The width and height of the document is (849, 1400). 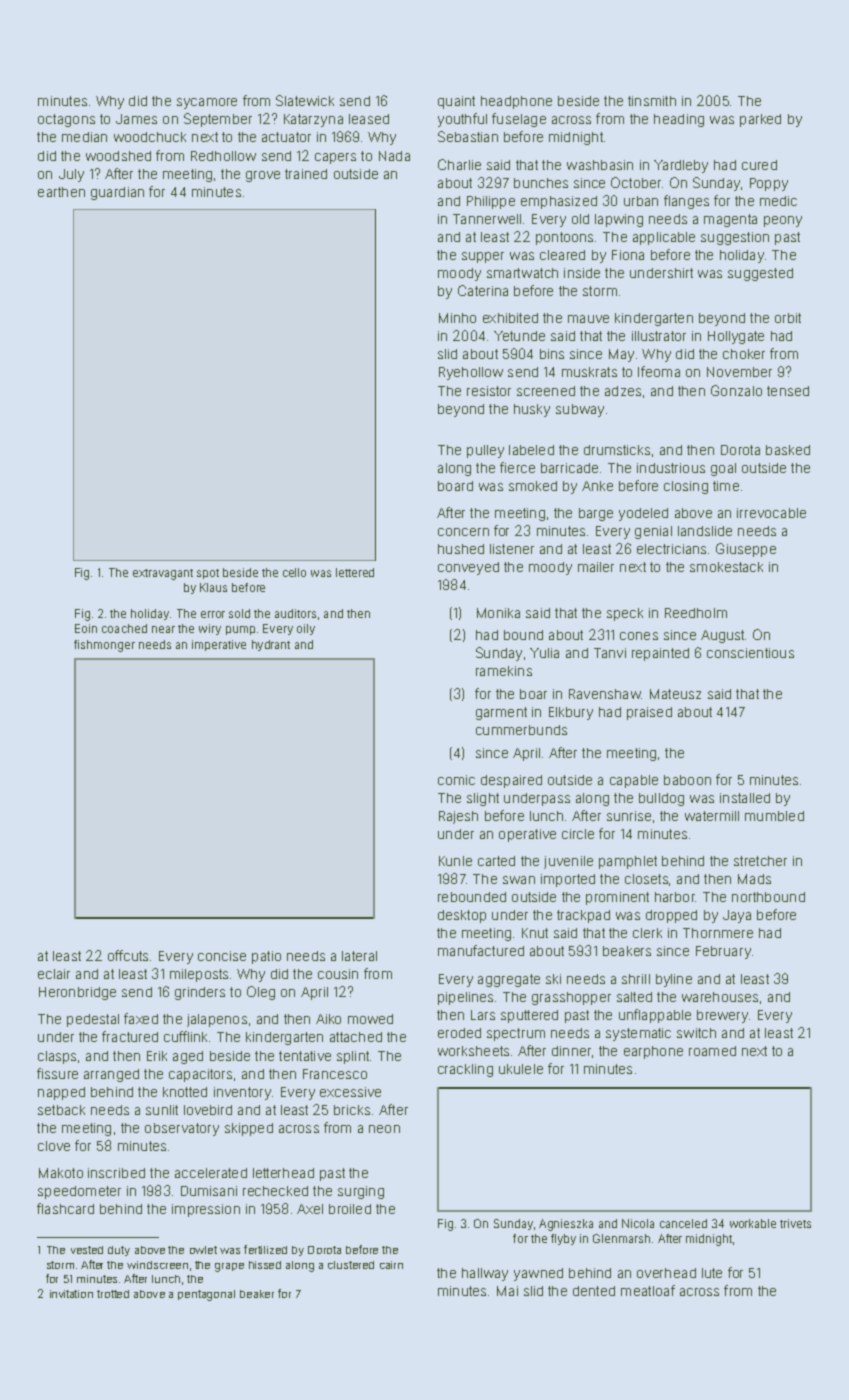 What do you see at coordinates (456, 102) in the document?
I see `quaint` at bounding box center [456, 102].
